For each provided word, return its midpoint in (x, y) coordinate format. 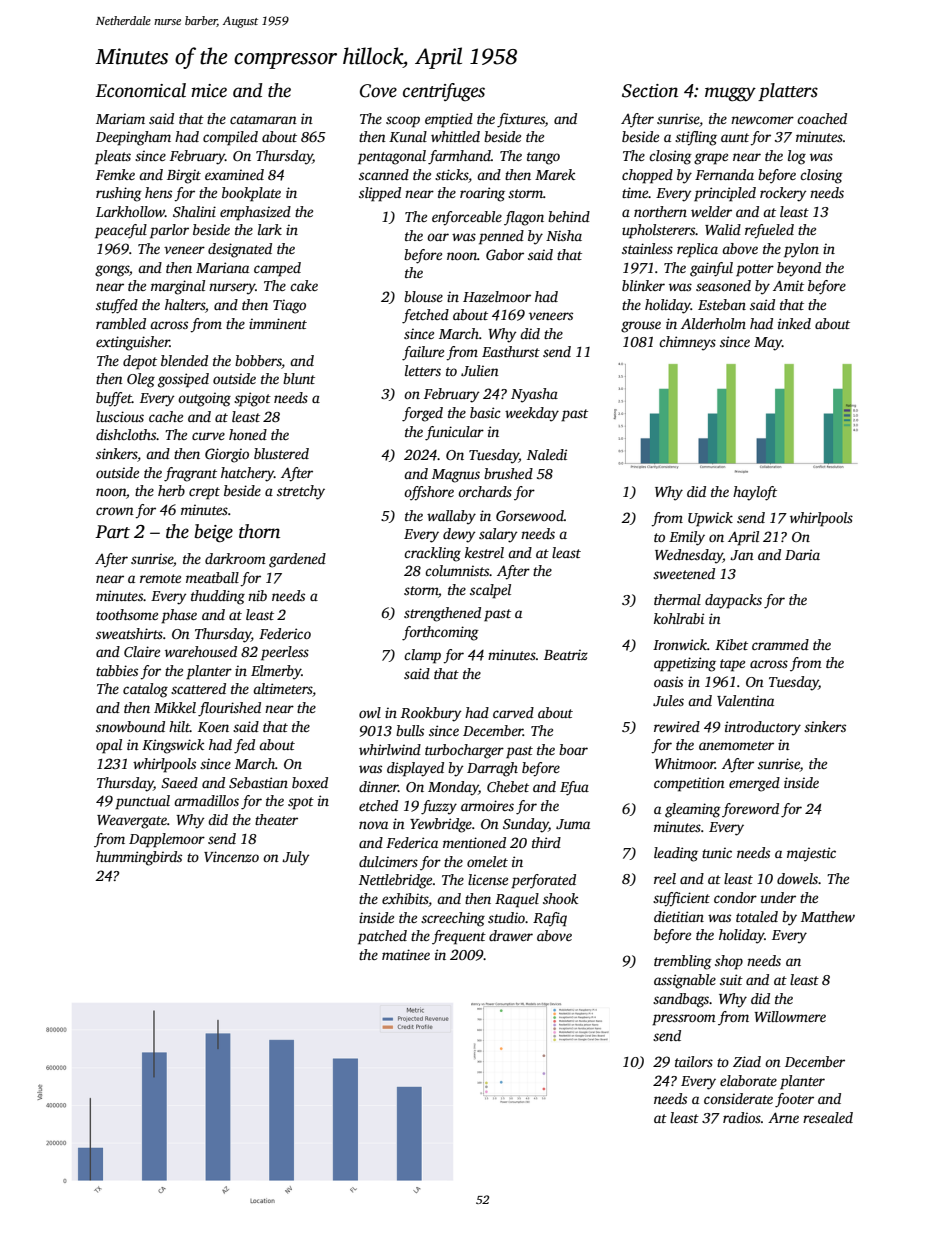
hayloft (755, 493)
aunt (735, 137)
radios (742, 1117)
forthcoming (440, 633)
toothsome (127, 614)
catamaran (263, 119)
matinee (406, 954)
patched (382, 937)
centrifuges (444, 92)
